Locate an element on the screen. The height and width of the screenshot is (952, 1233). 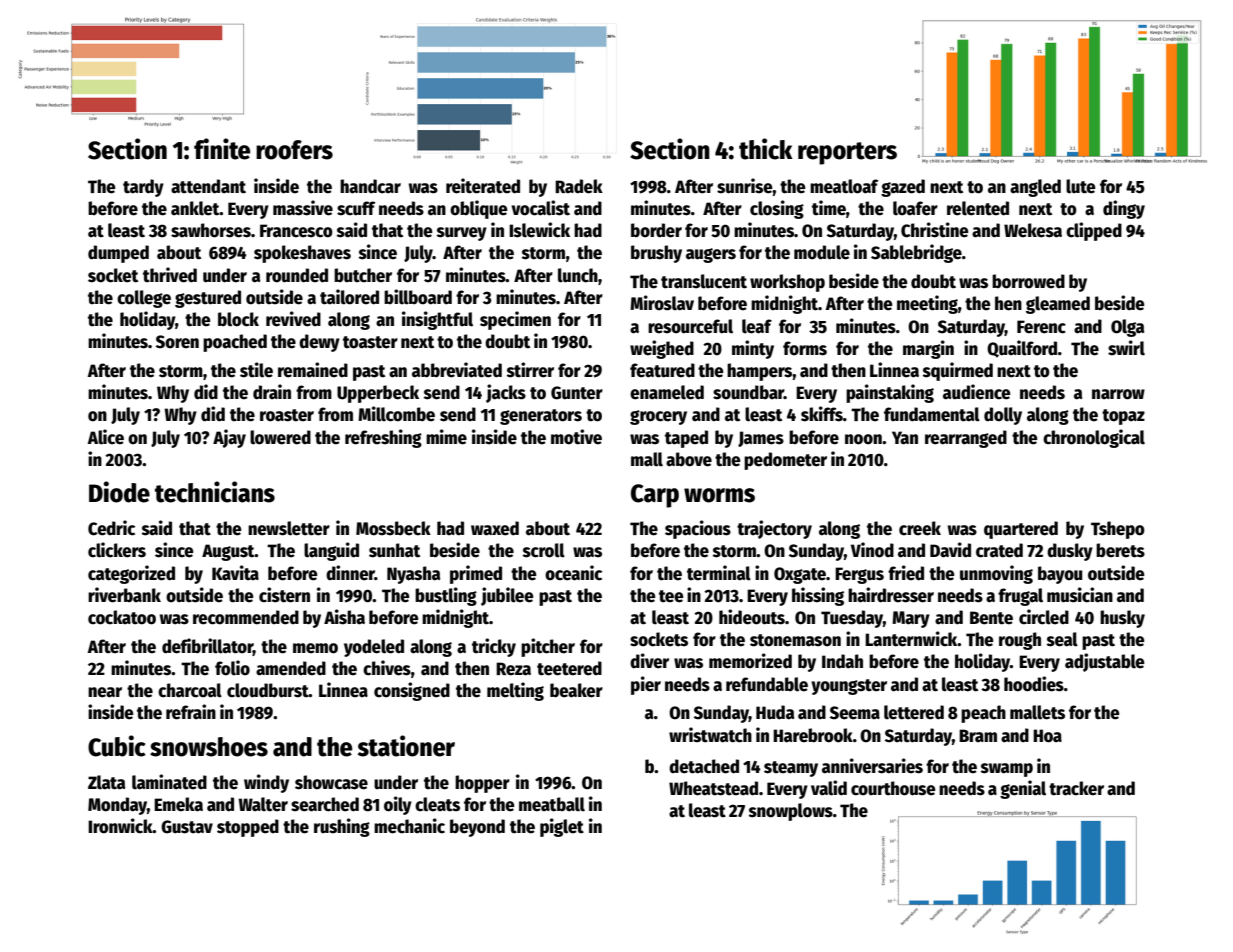
refreshing is located at coordinates (383, 438).
